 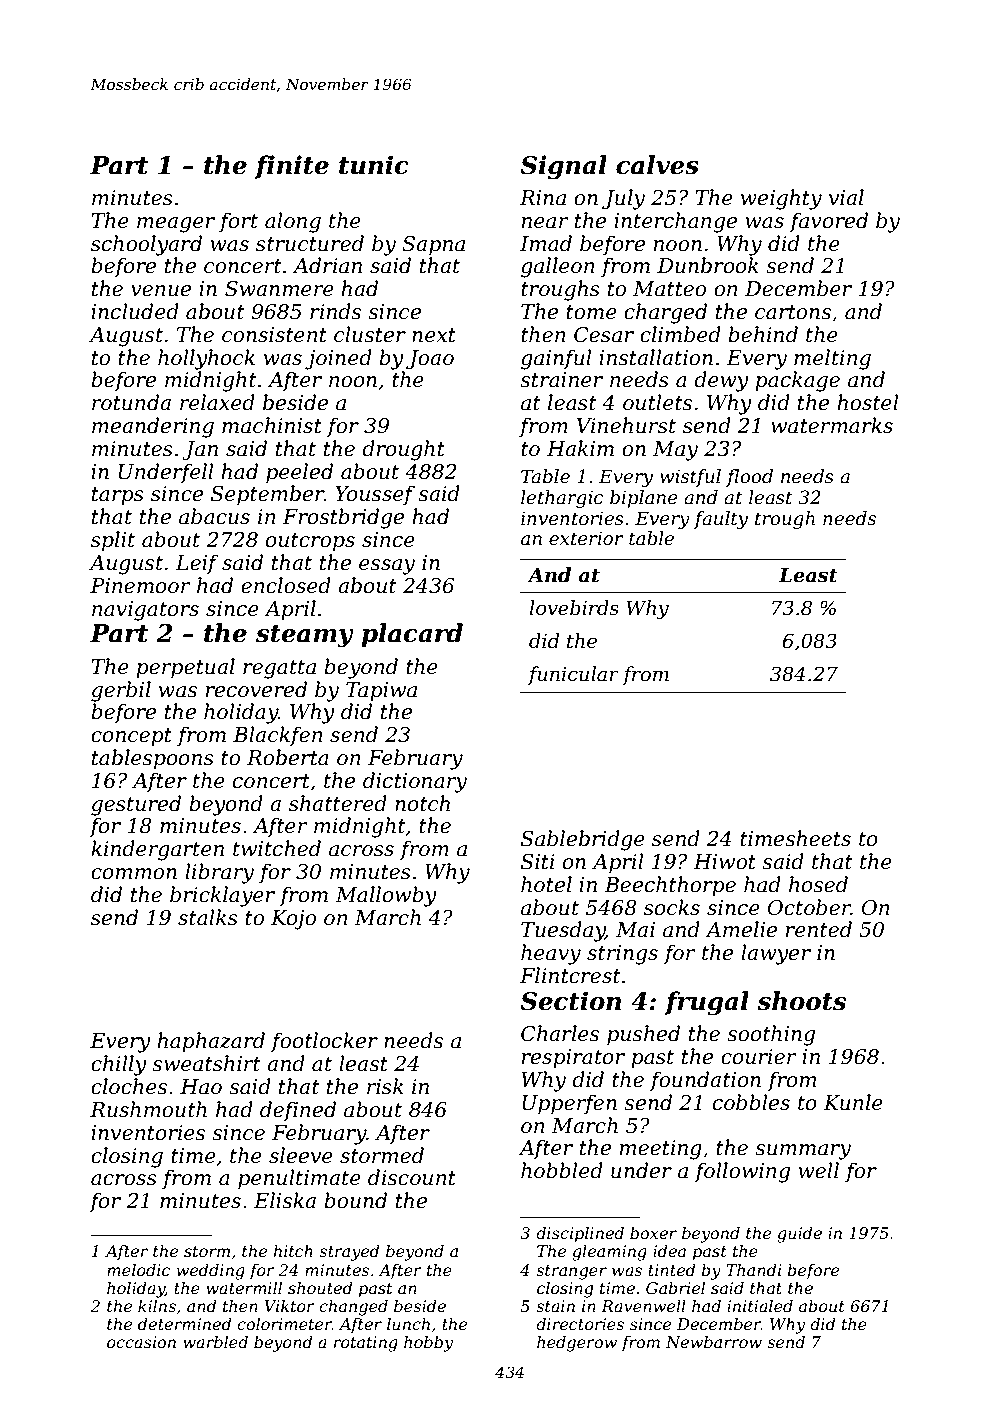 What do you see at coordinates (721, 520) in the image?
I see `faulty` at bounding box center [721, 520].
